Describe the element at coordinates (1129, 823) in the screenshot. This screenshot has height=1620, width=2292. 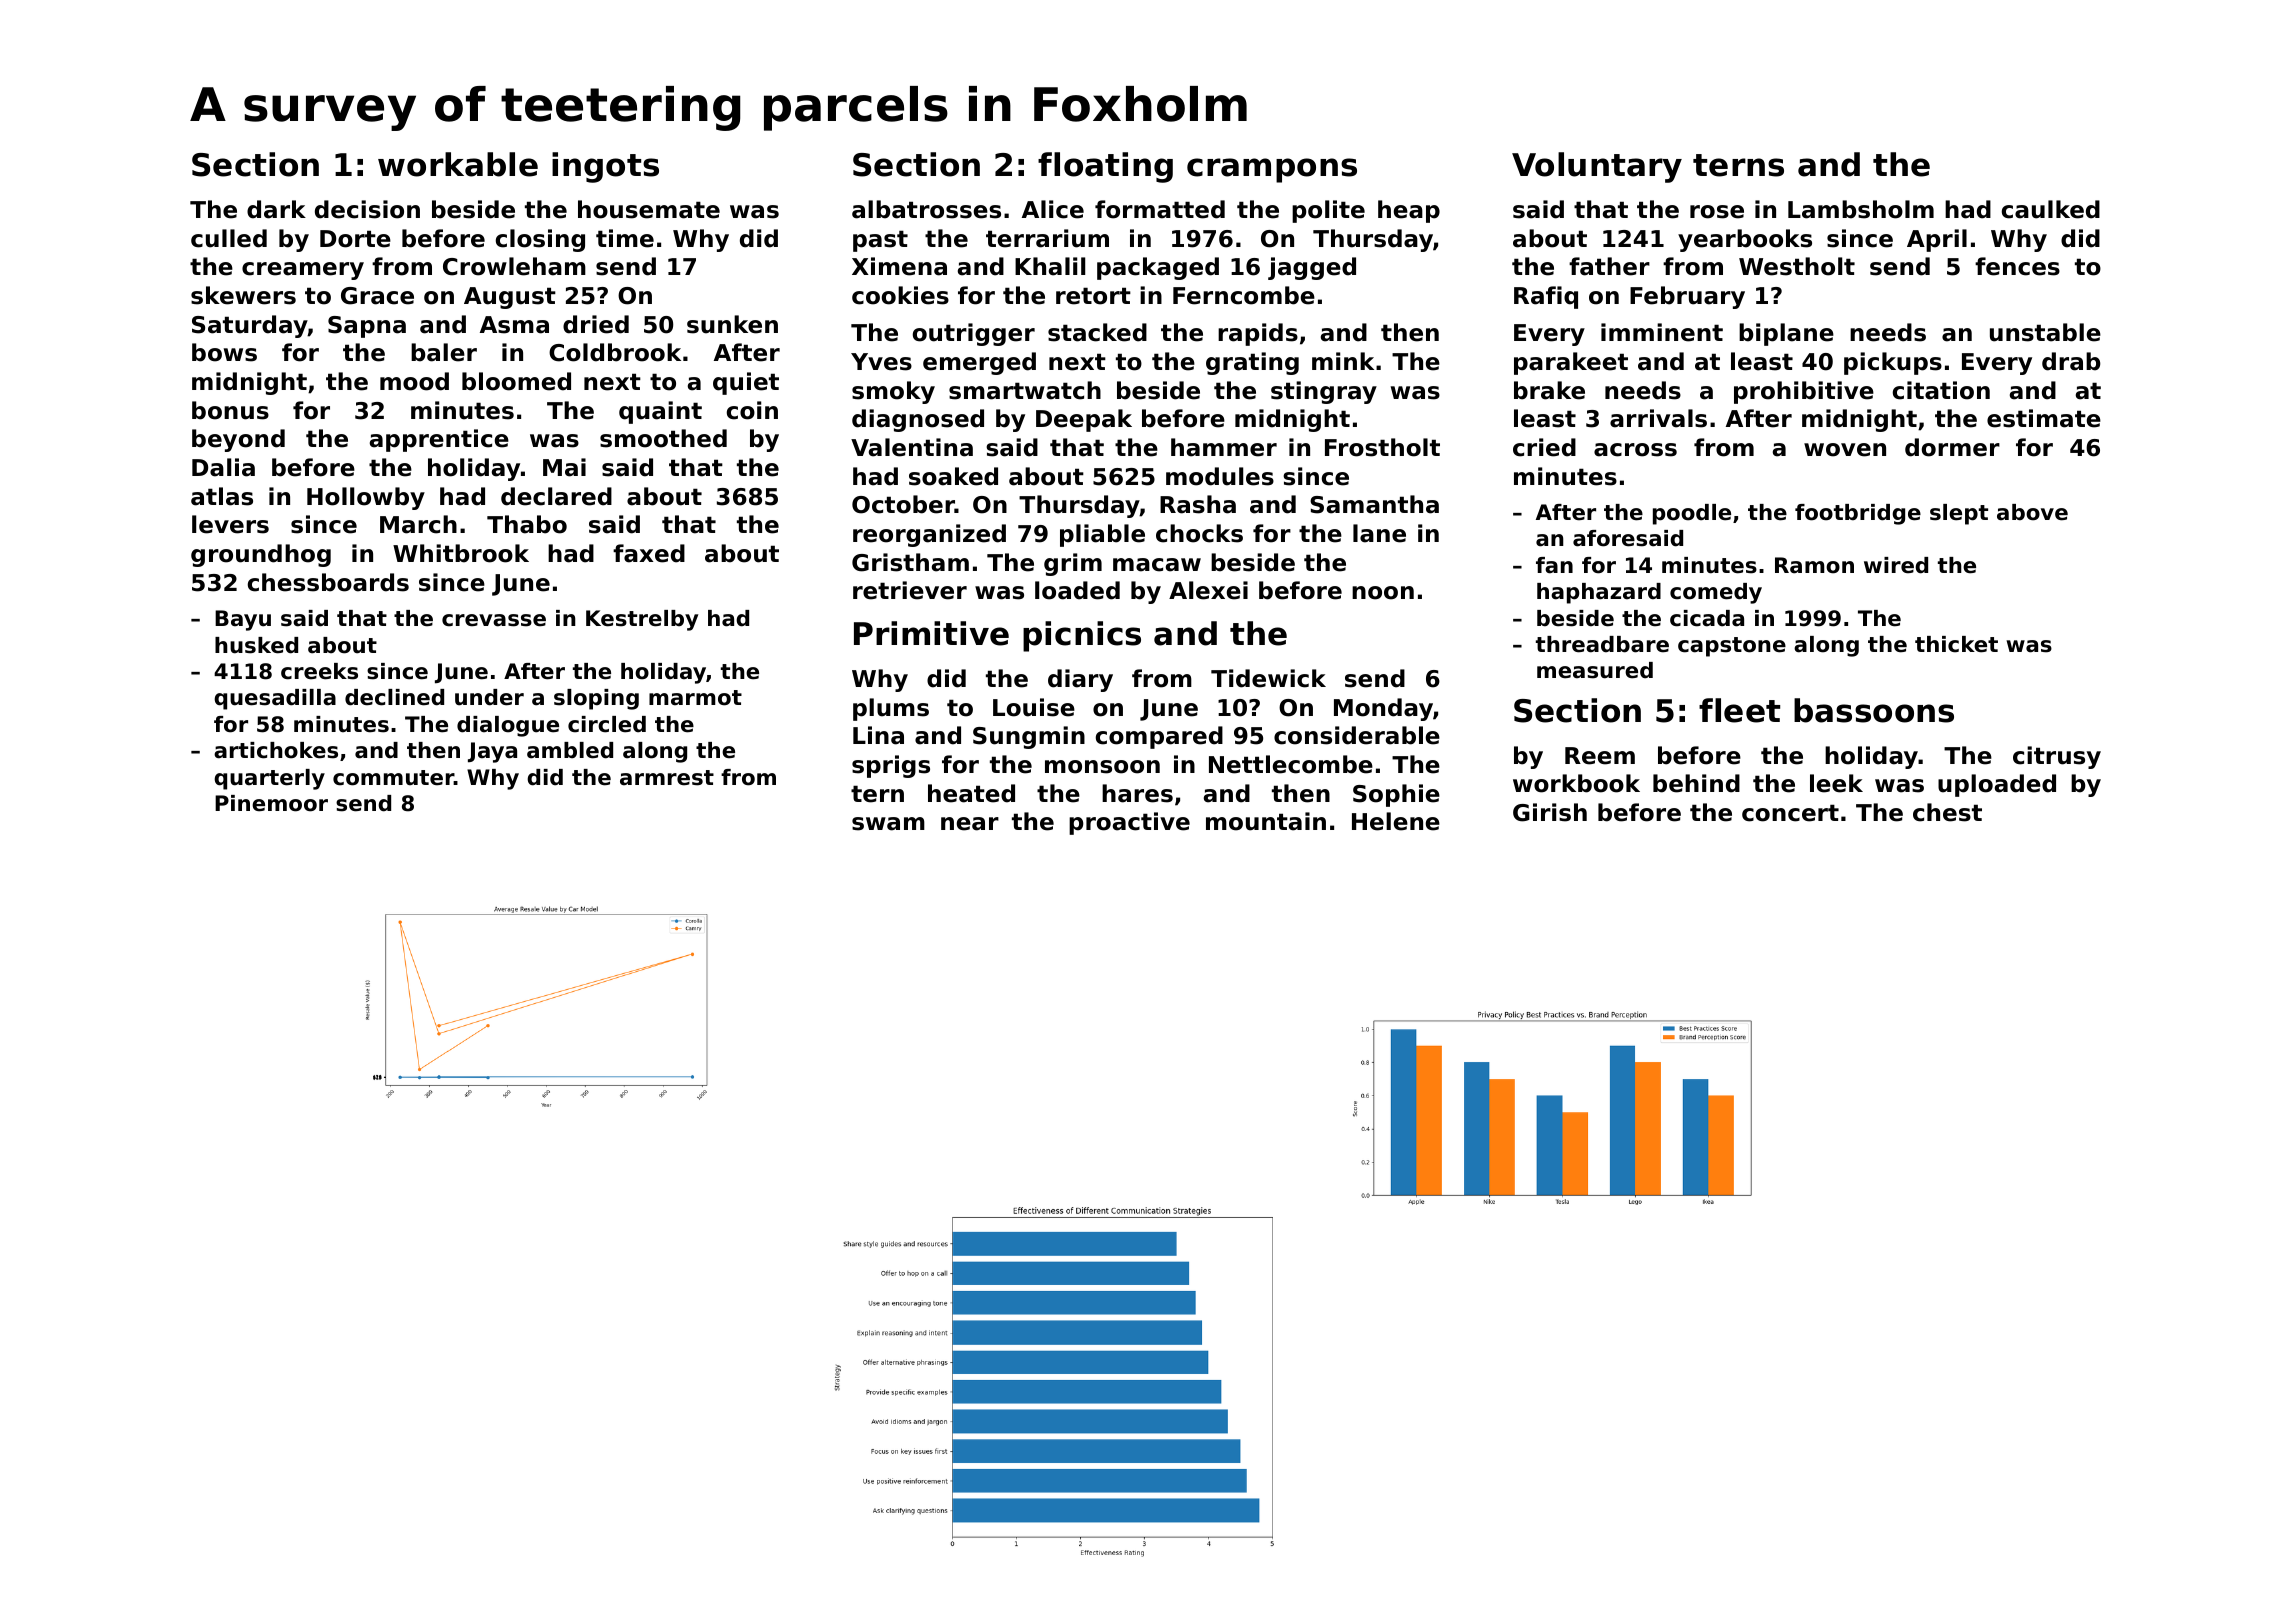
I see `proactive` at that location.
